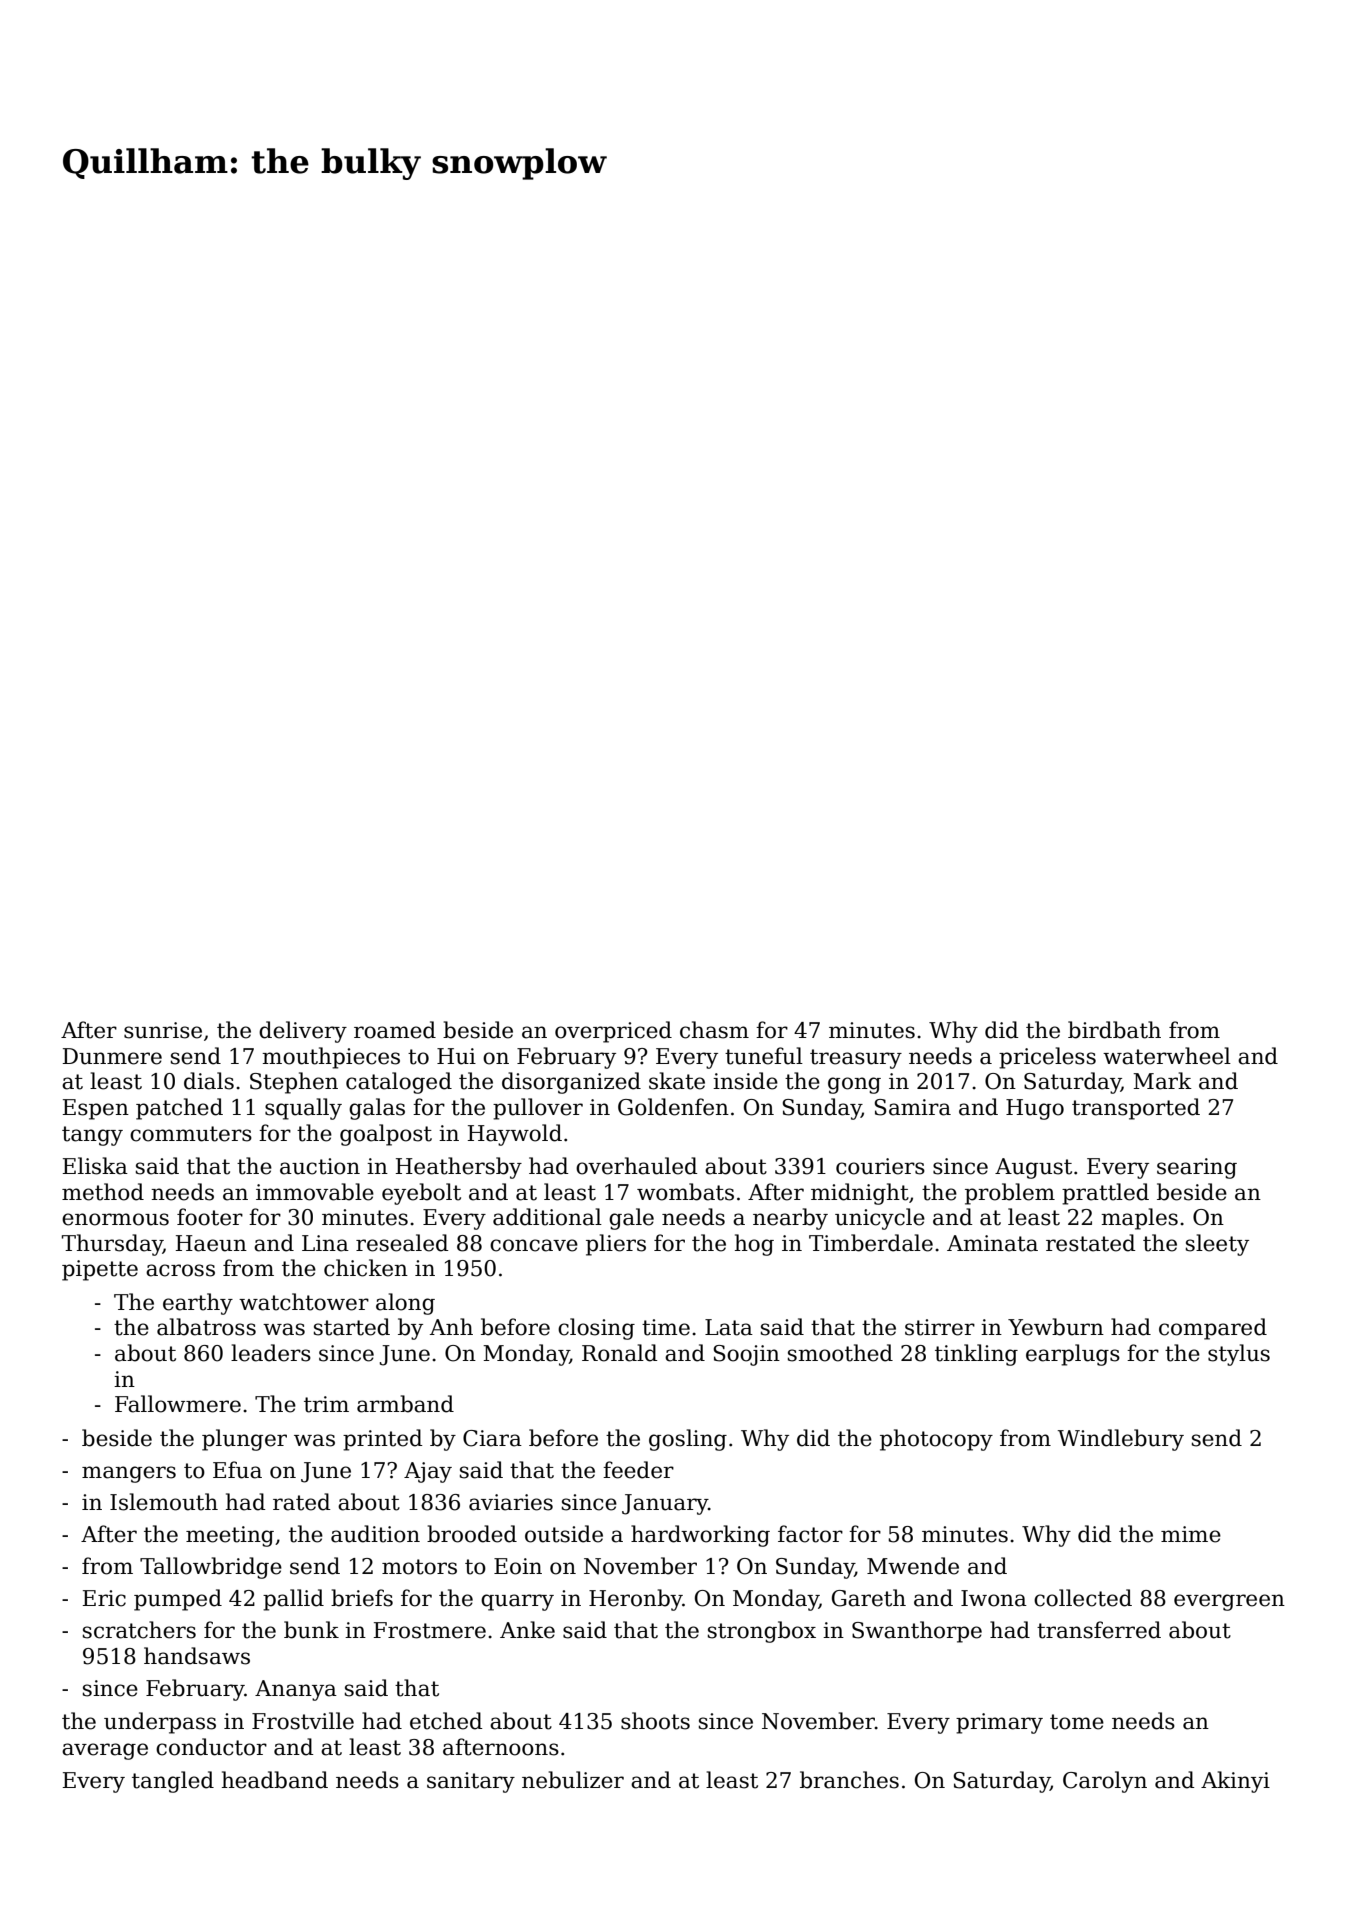  I want to click on Soojin, so click(746, 1355).
